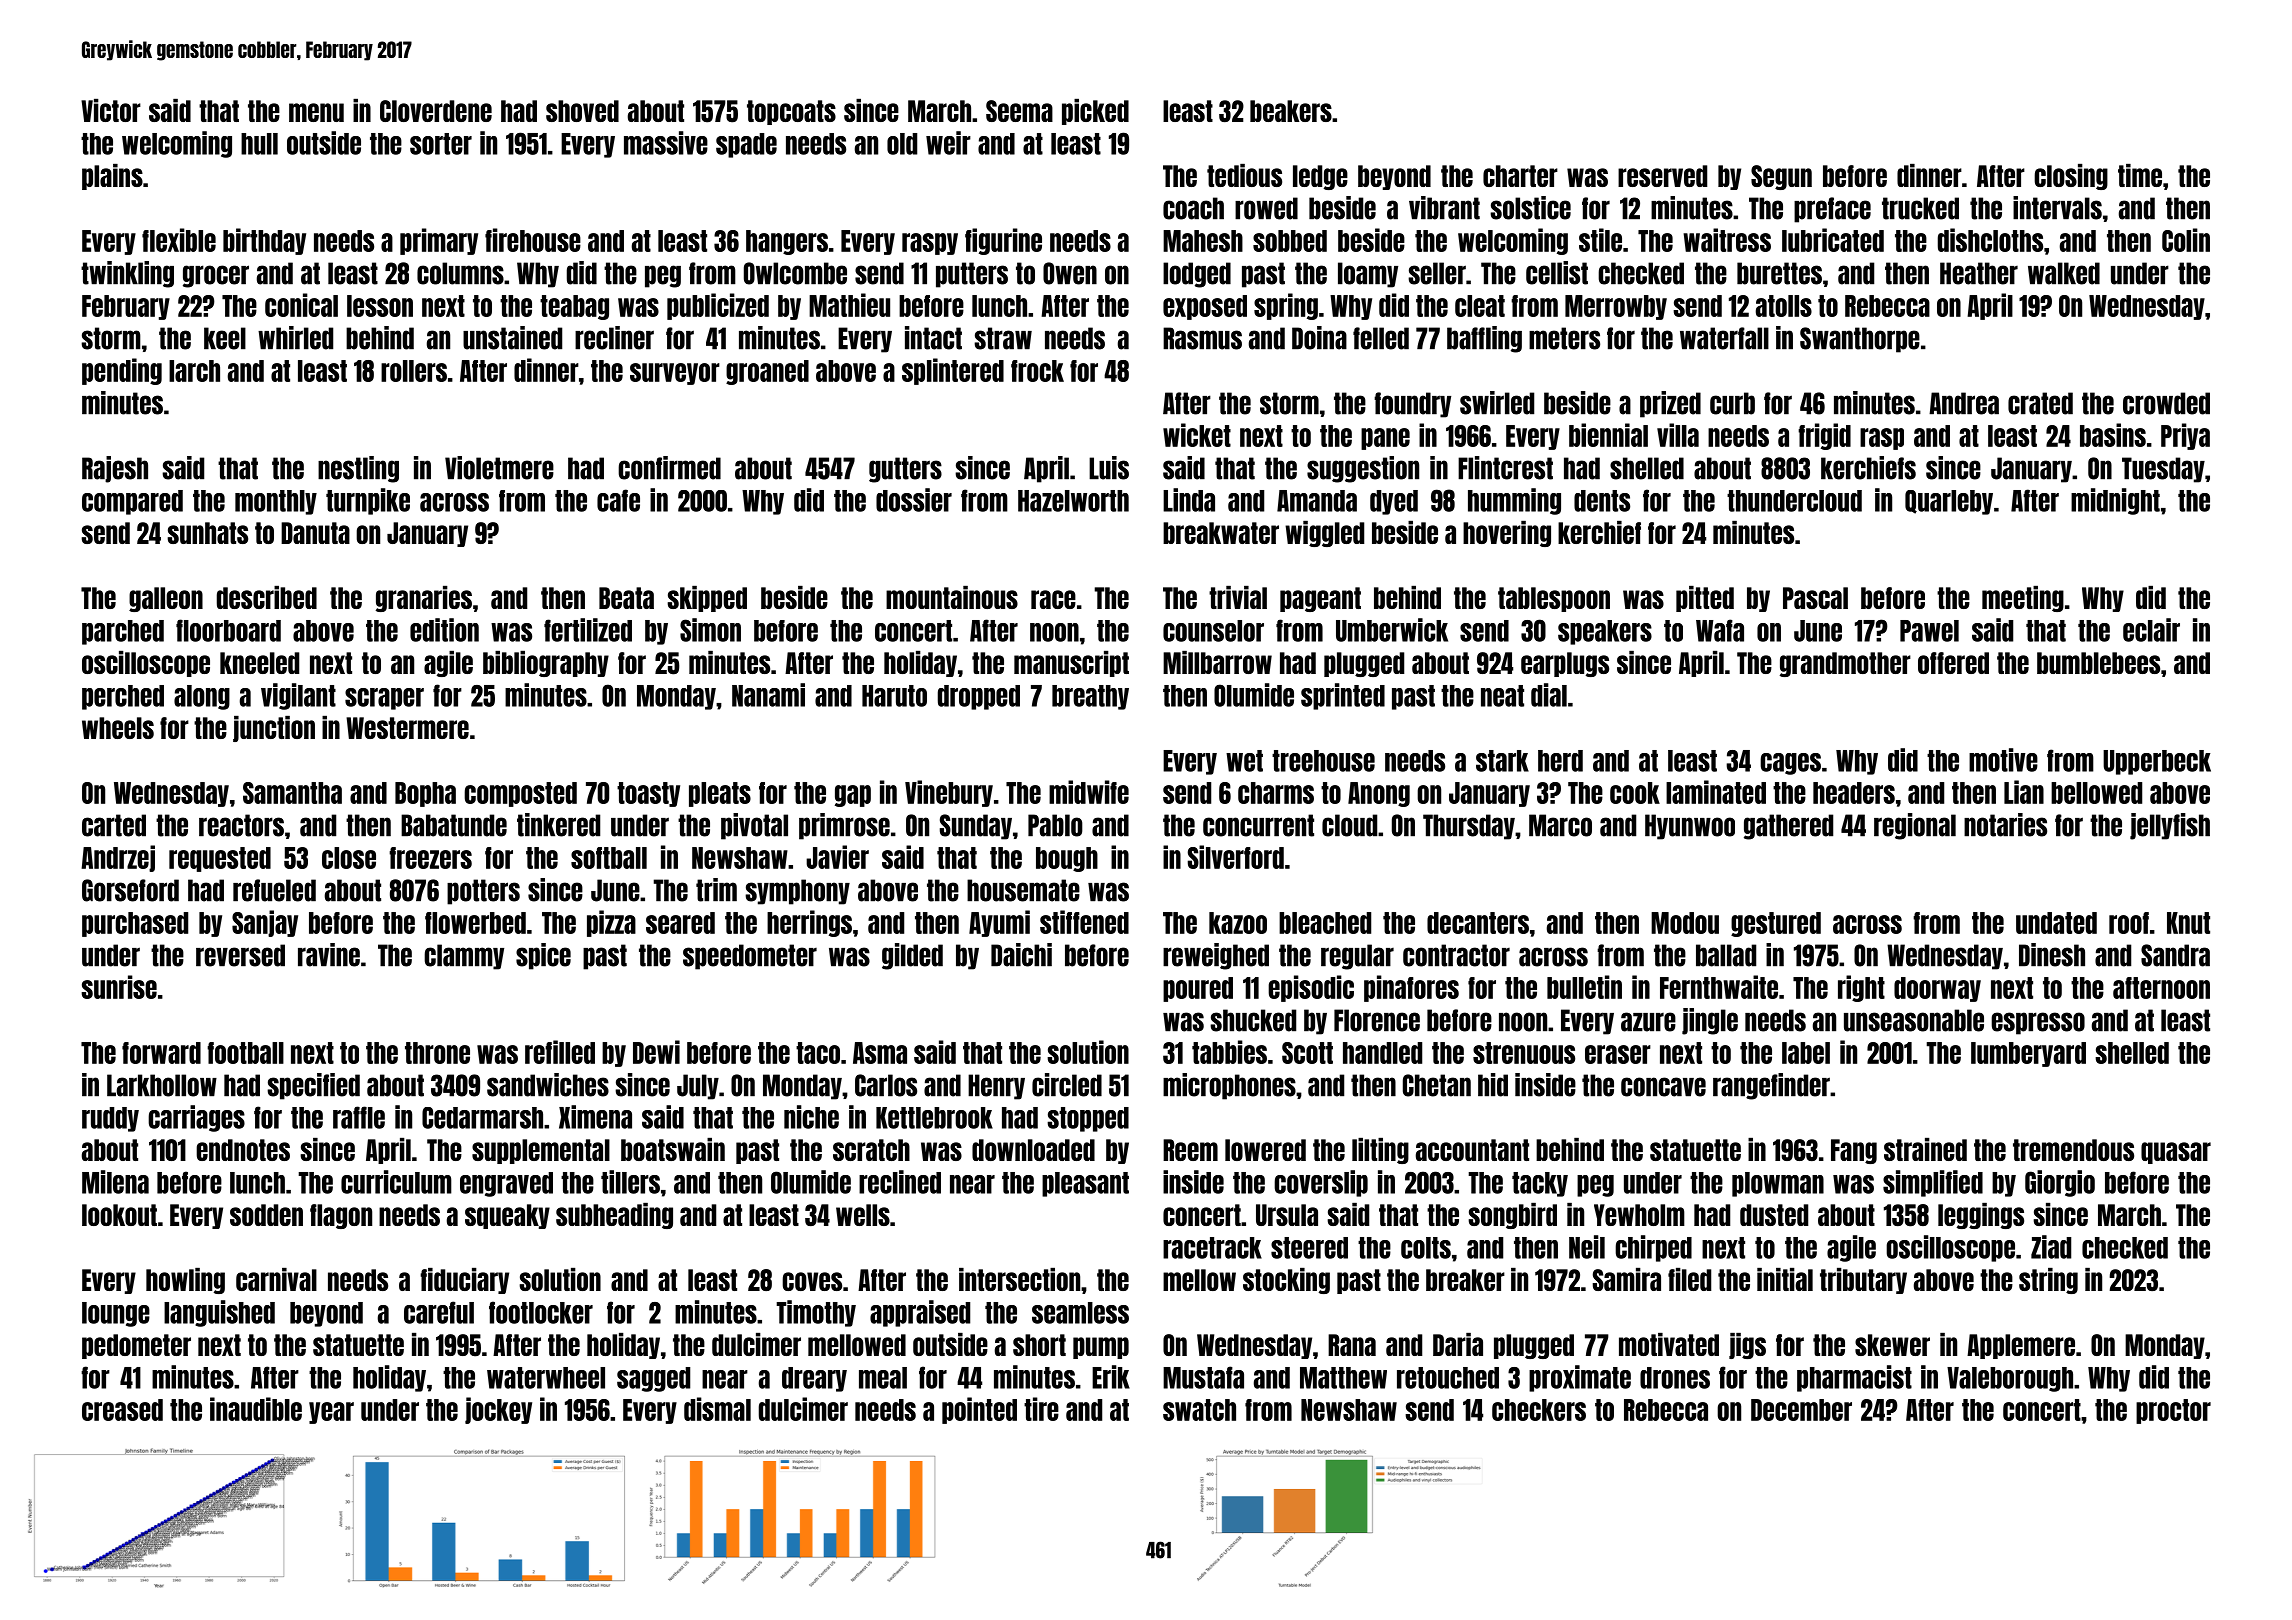 The image size is (2292, 1620). I want to click on menu, so click(316, 112).
